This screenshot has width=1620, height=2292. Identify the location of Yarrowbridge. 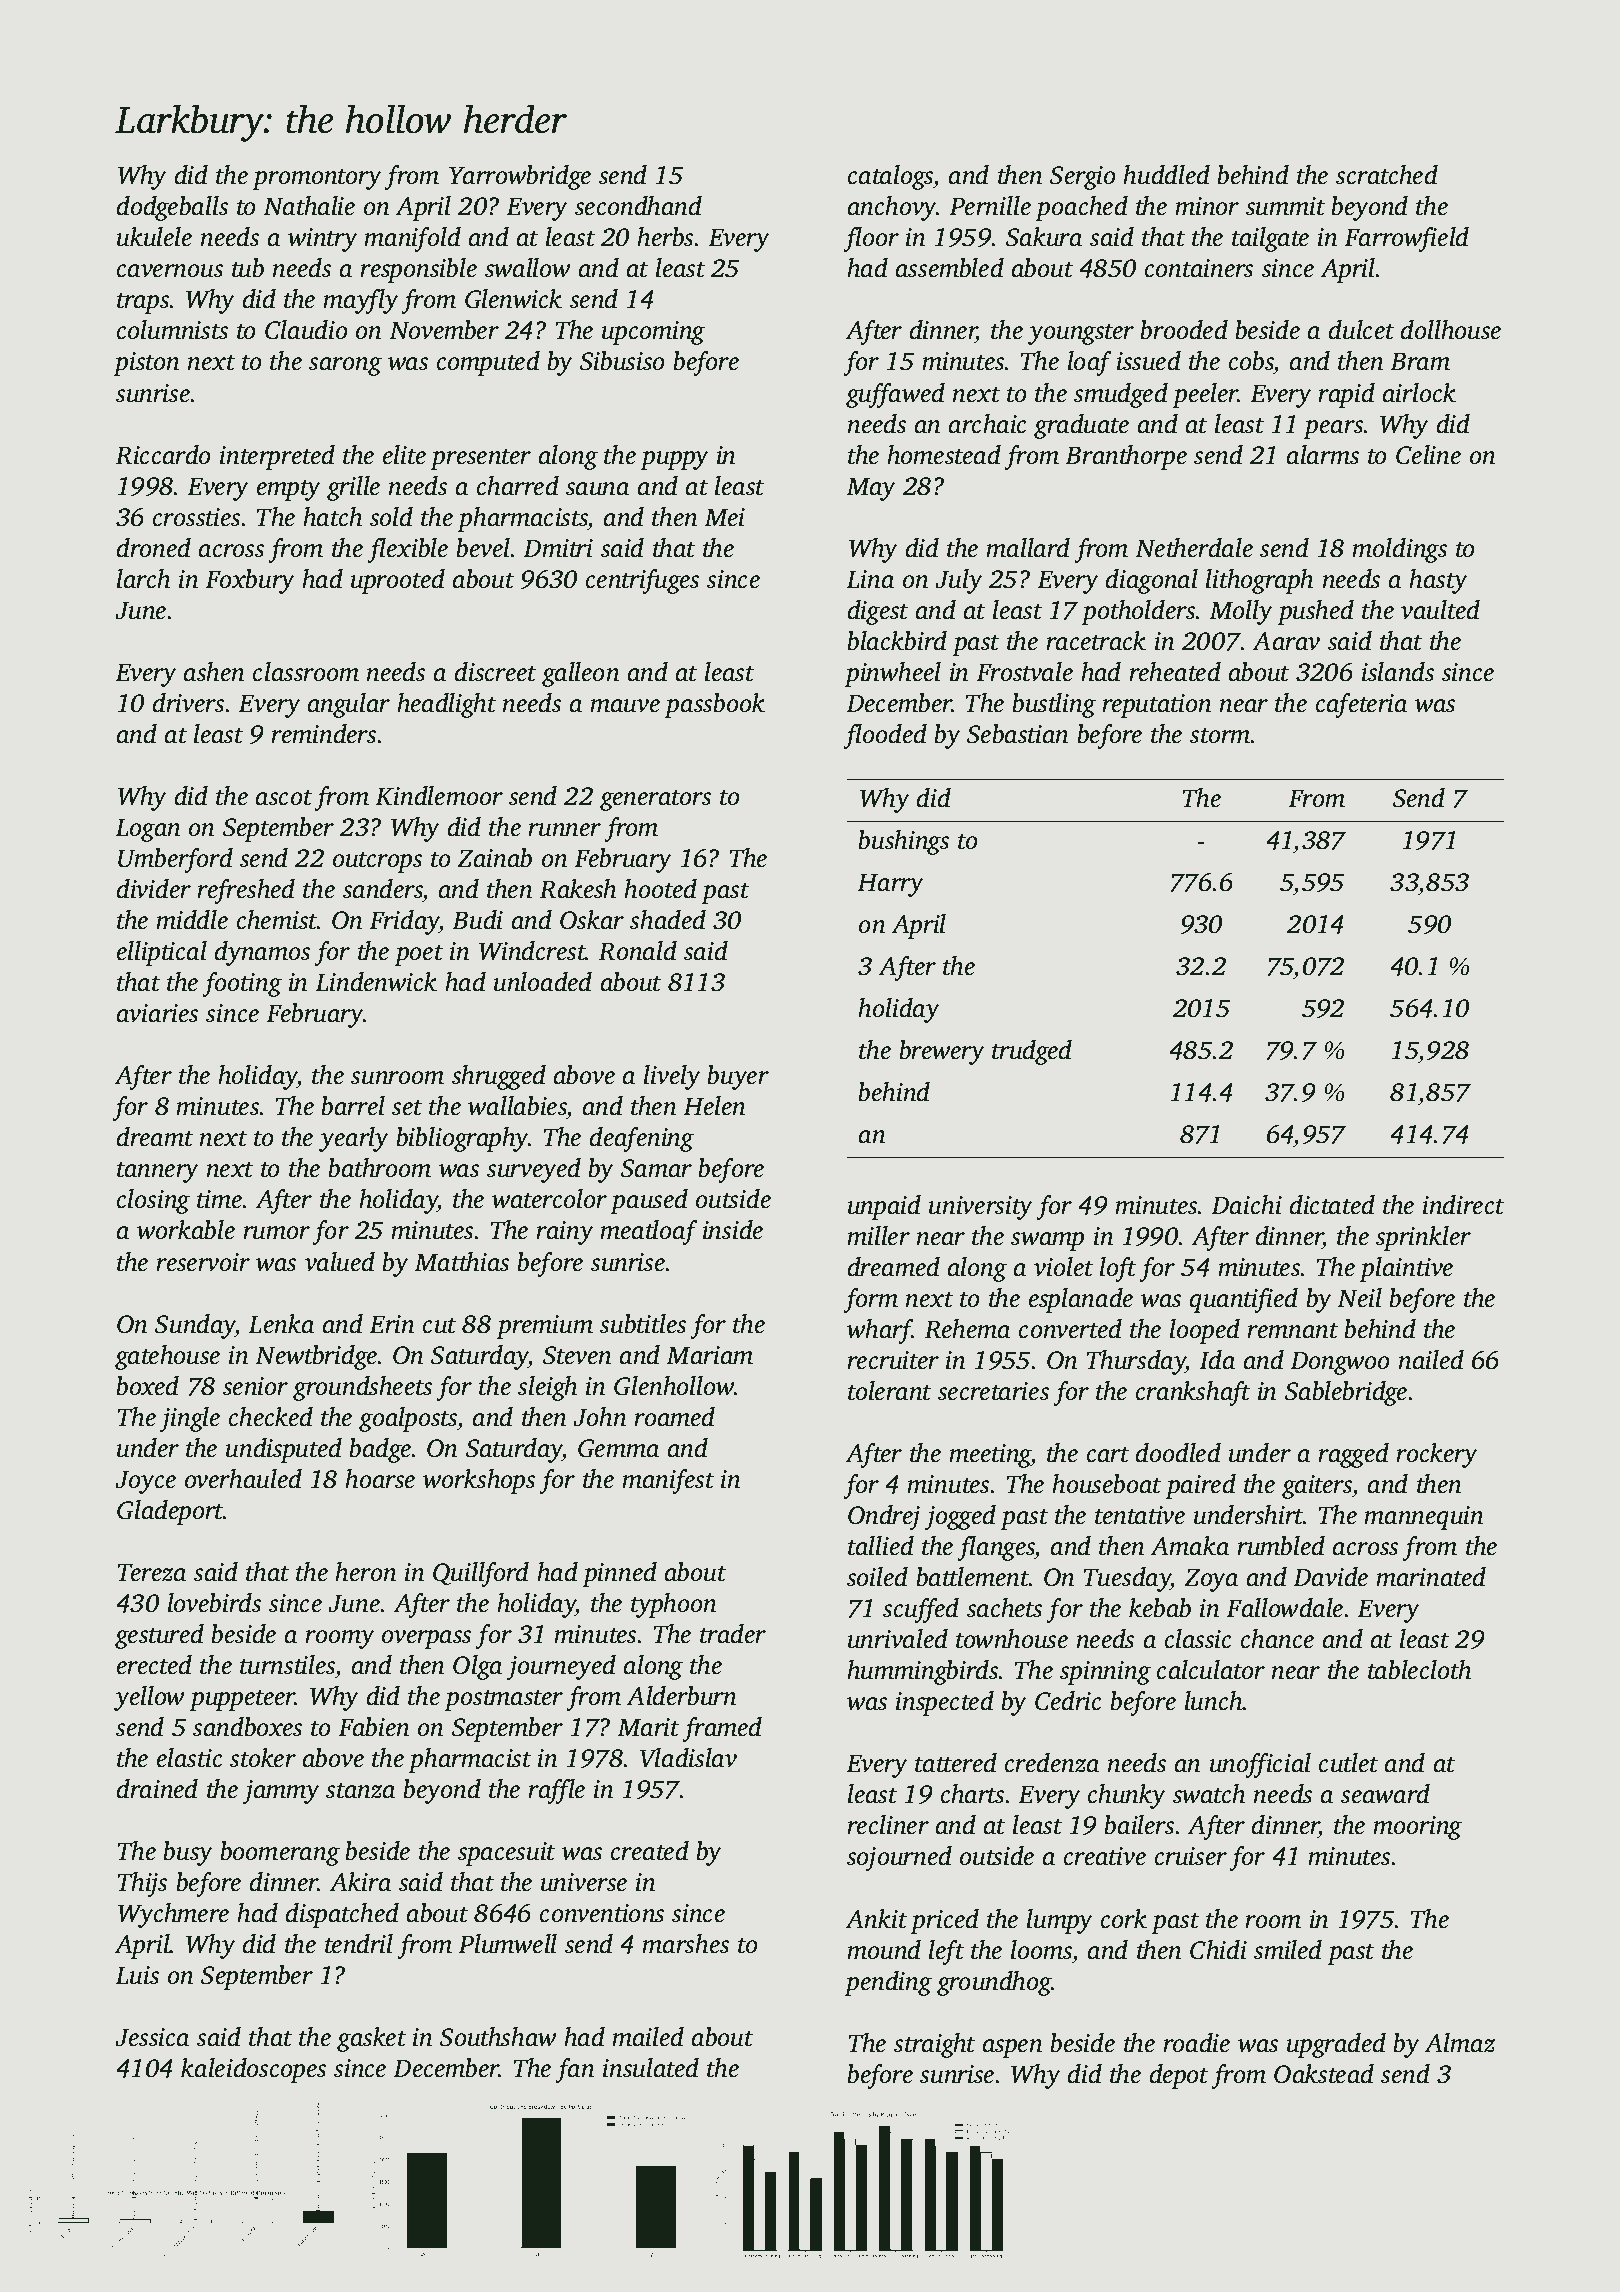
(520, 177).
